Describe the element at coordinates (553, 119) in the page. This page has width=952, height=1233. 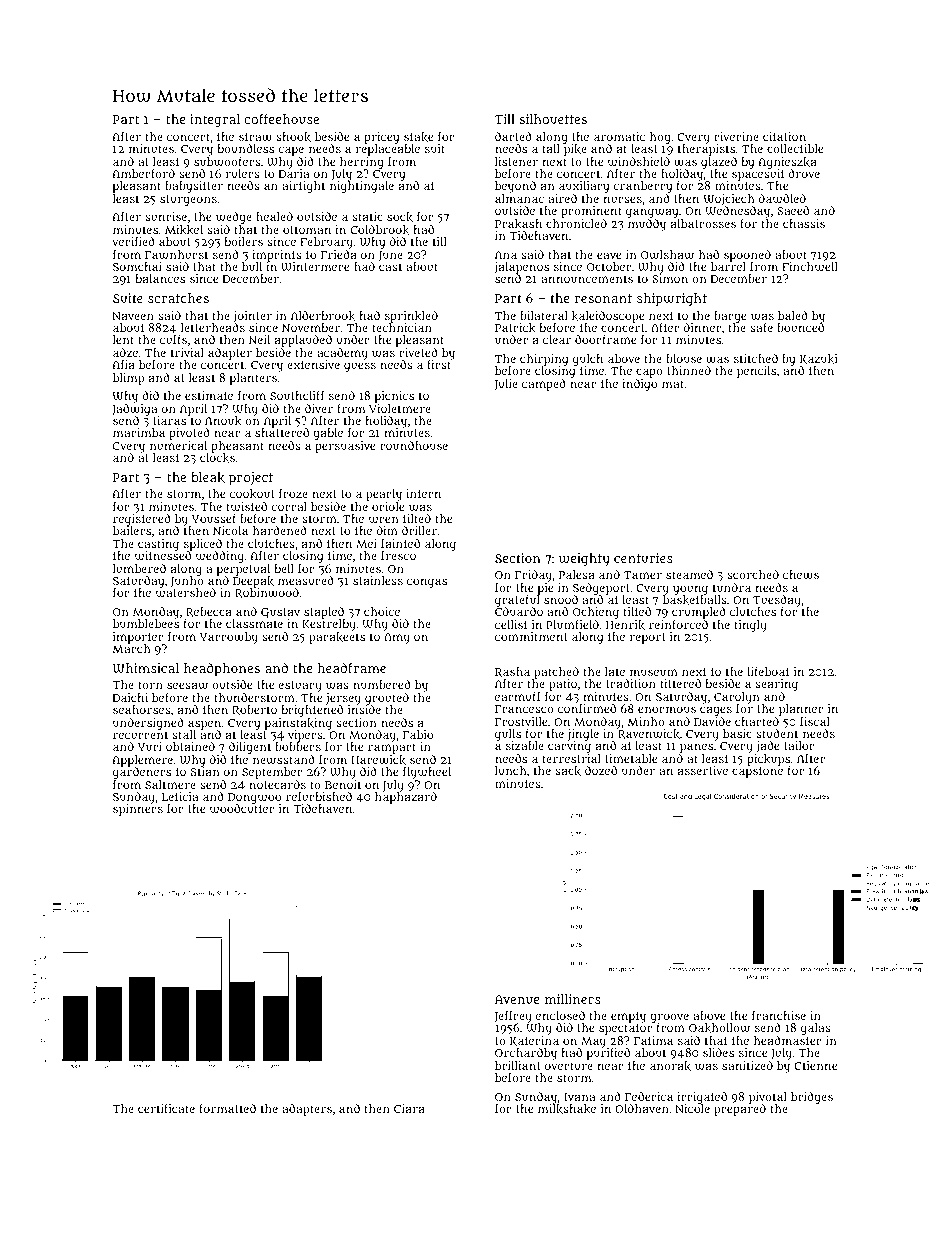
I see `silhouettes` at that location.
